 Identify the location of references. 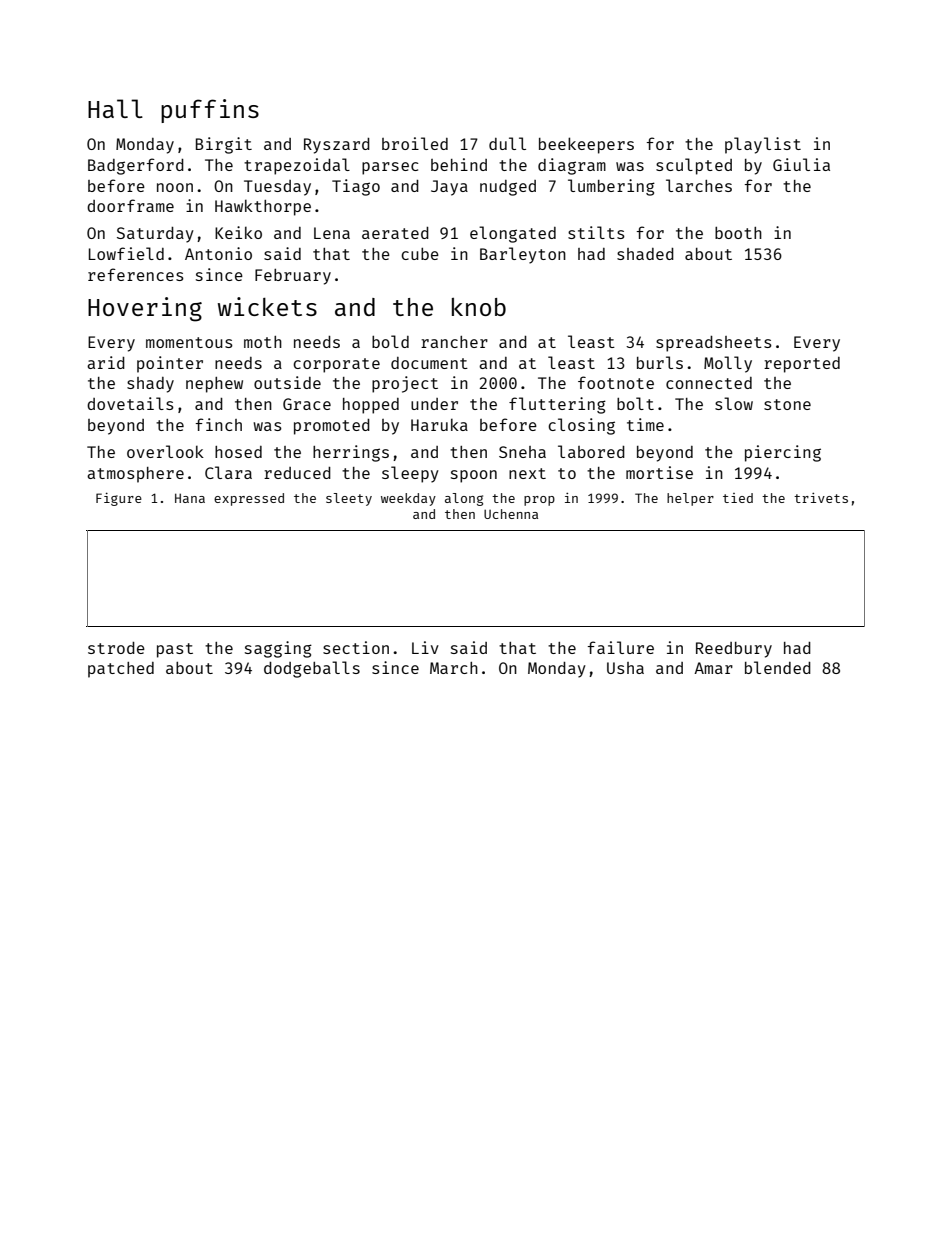
(136, 274).
